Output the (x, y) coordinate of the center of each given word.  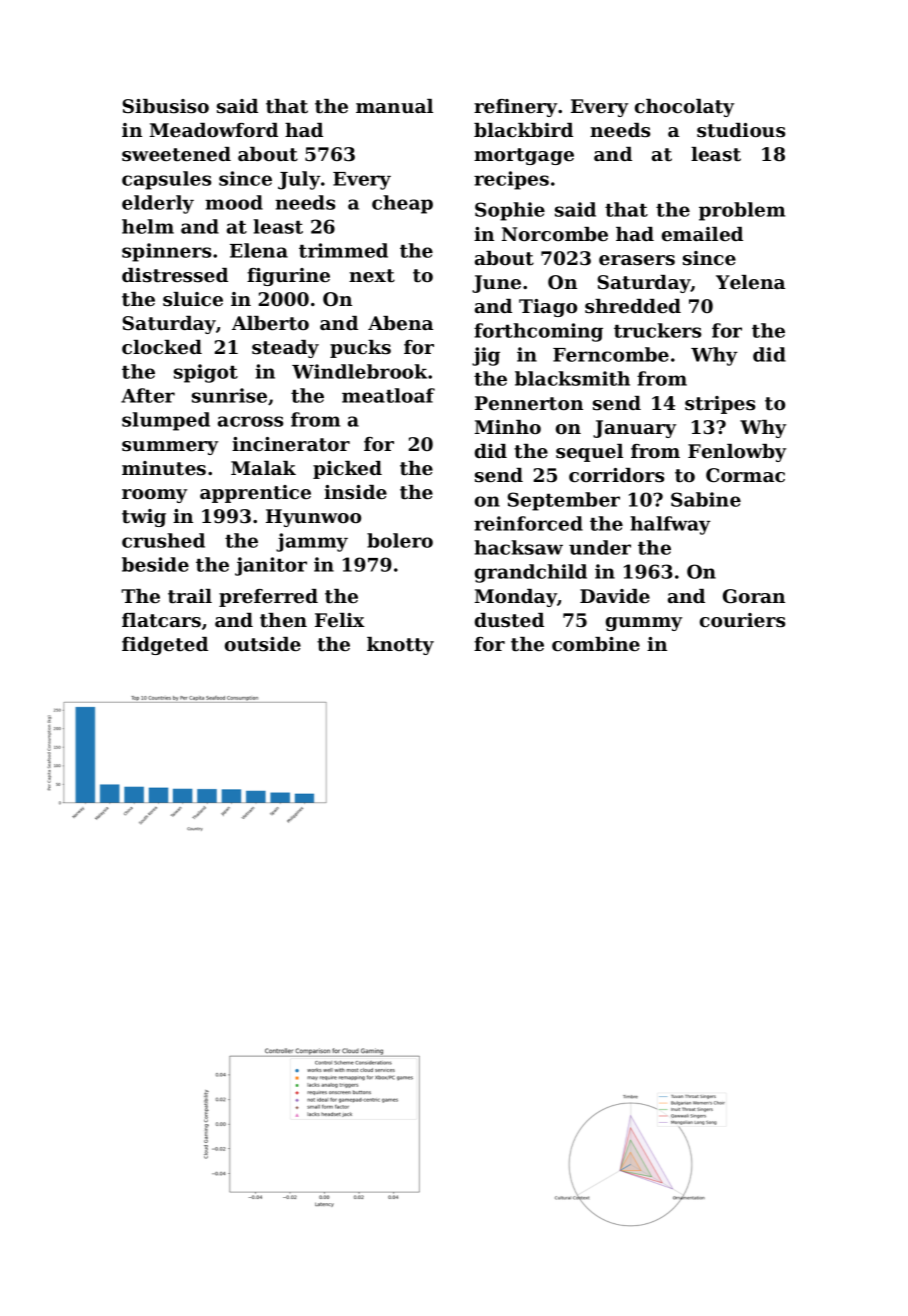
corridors (616, 475)
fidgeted (165, 646)
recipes (511, 180)
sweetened (176, 154)
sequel (589, 453)
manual (394, 106)
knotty (400, 646)
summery (170, 448)
